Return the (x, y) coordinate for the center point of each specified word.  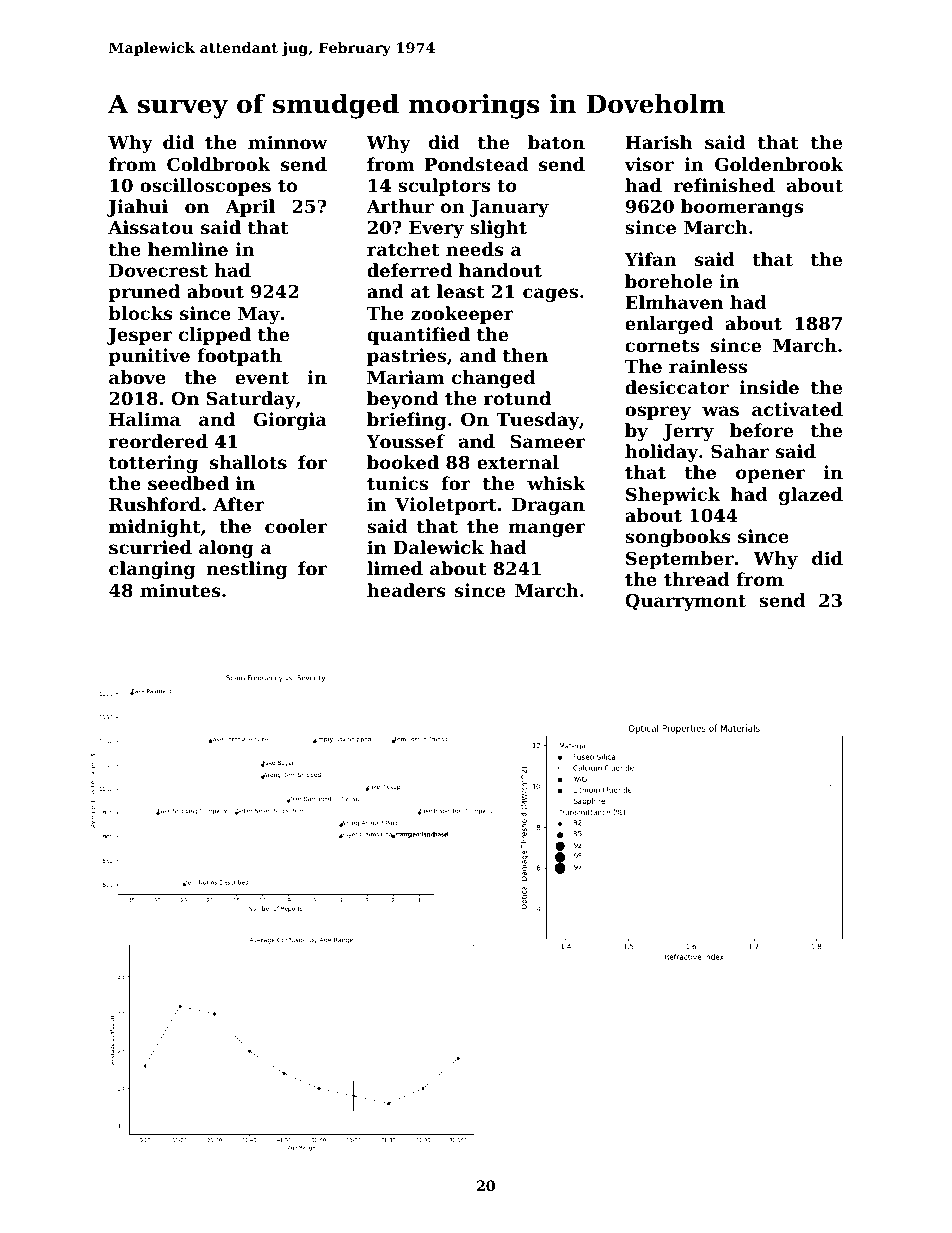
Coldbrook (219, 164)
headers (406, 590)
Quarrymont (685, 602)
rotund (517, 398)
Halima (145, 419)
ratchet (403, 249)
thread (697, 579)
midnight (155, 528)
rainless (708, 366)
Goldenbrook (779, 164)
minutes (180, 590)
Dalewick (438, 547)
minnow (287, 142)
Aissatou (151, 227)
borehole (668, 281)
